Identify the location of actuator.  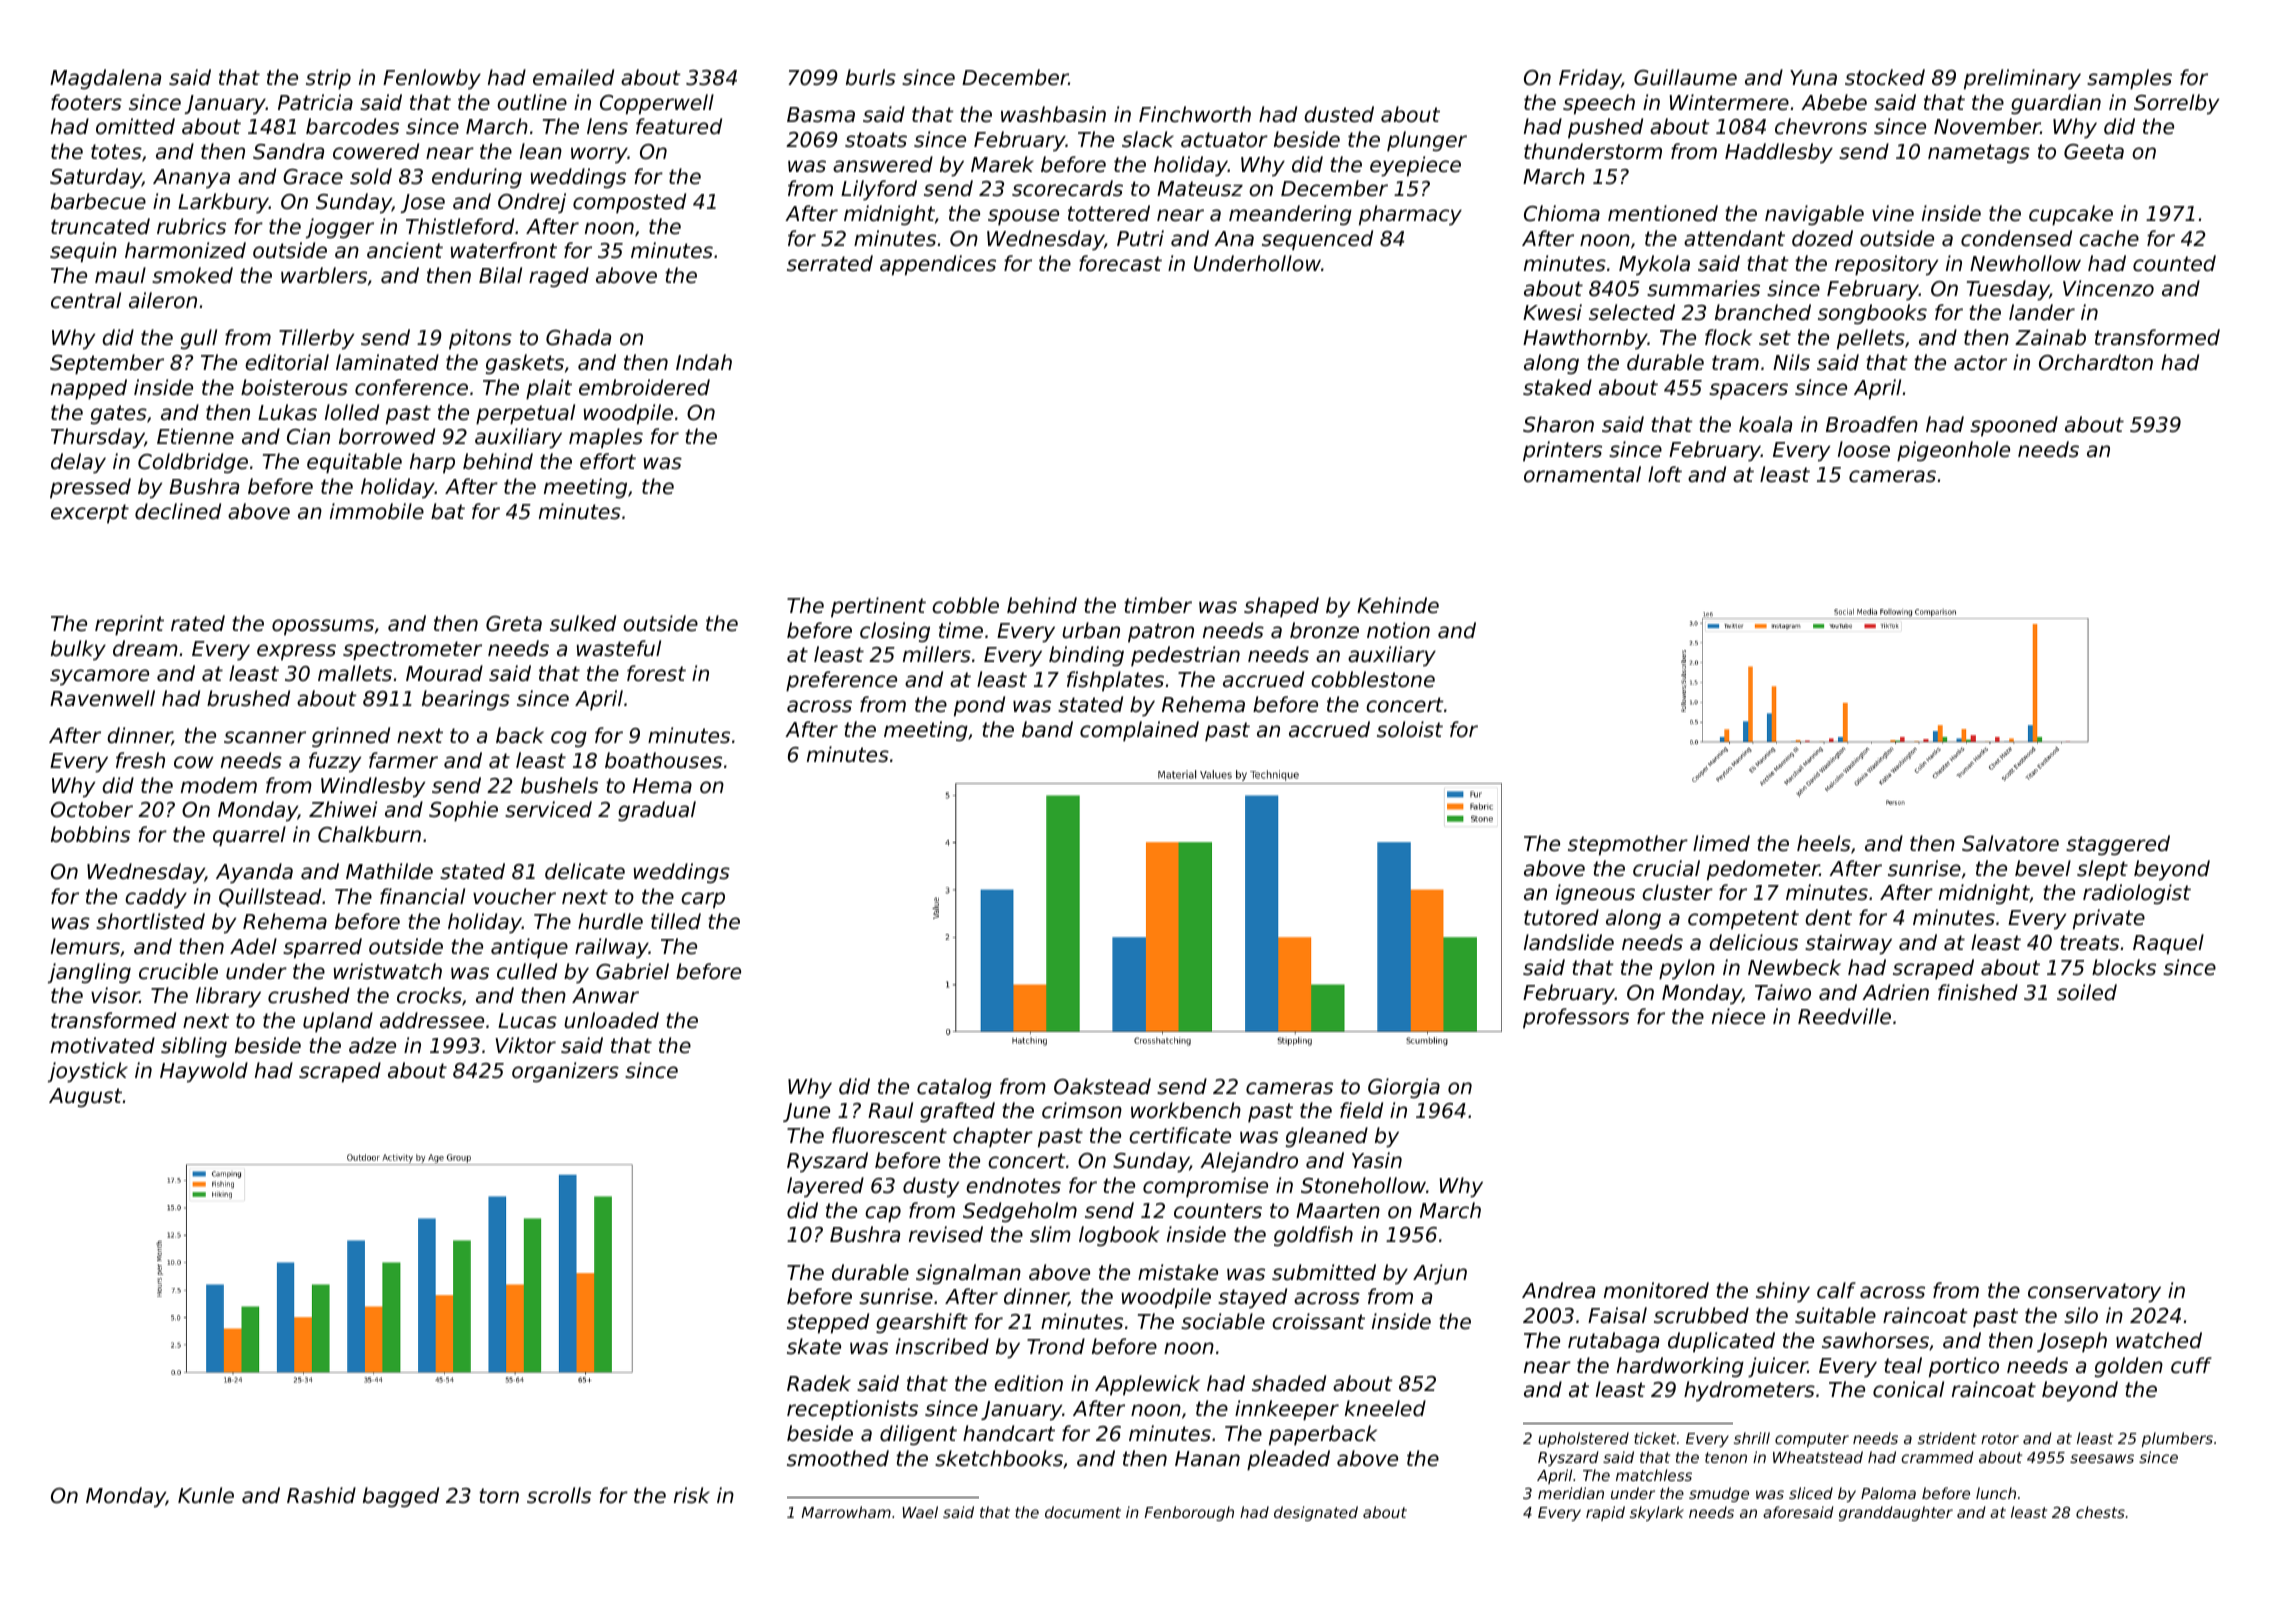
(1224, 140).
